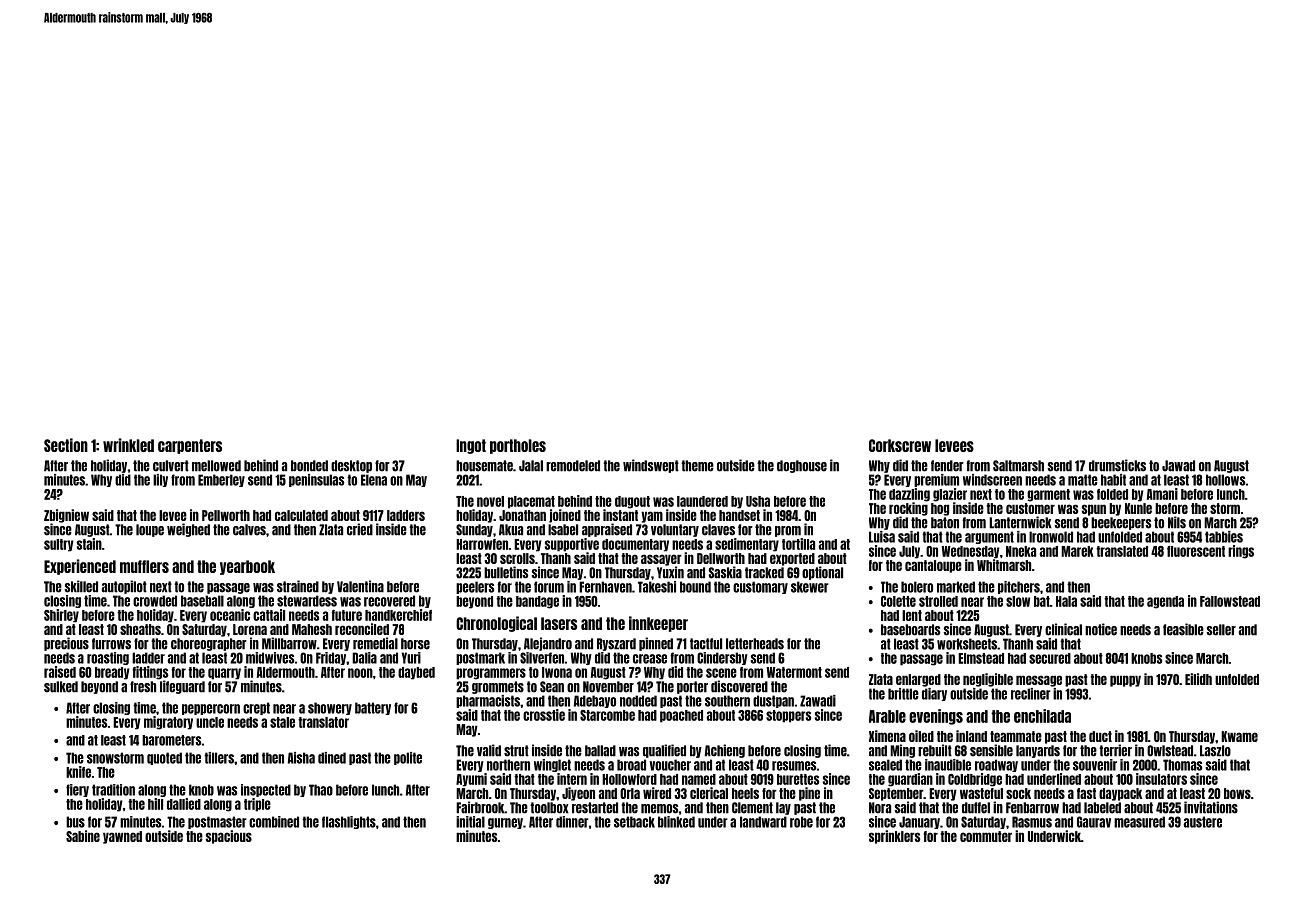 The width and height of the screenshot is (1308, 924). What do you see at coordinates (1177, 522) in the screenshot?
I see `Nils` at bounding box center [1177, 522].
